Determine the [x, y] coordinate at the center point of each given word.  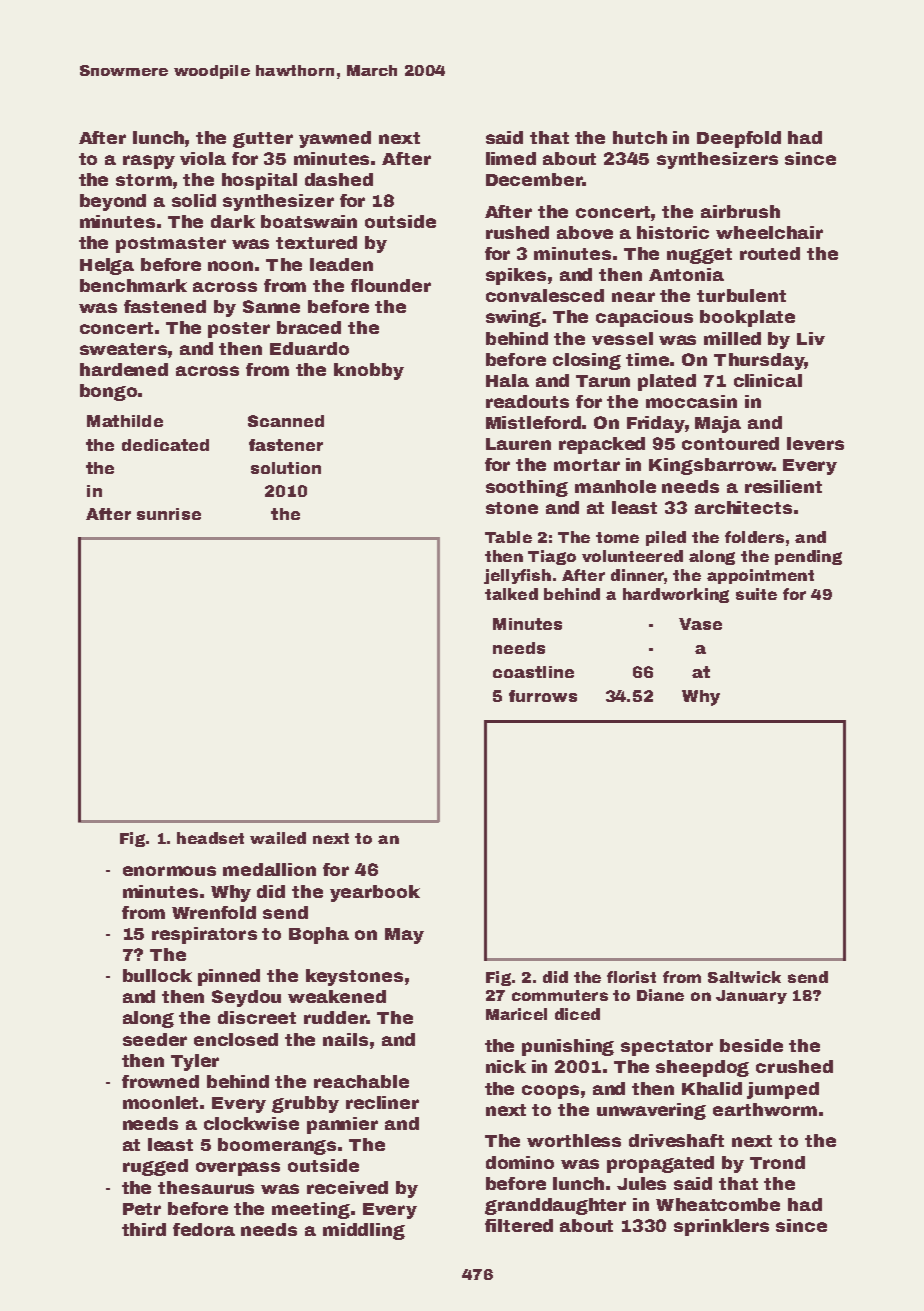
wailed [278, 838]
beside [751, 1045]
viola [203, 158]
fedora [204, 1229]
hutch [640, 137]
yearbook [375, 893]
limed [511, 158]
